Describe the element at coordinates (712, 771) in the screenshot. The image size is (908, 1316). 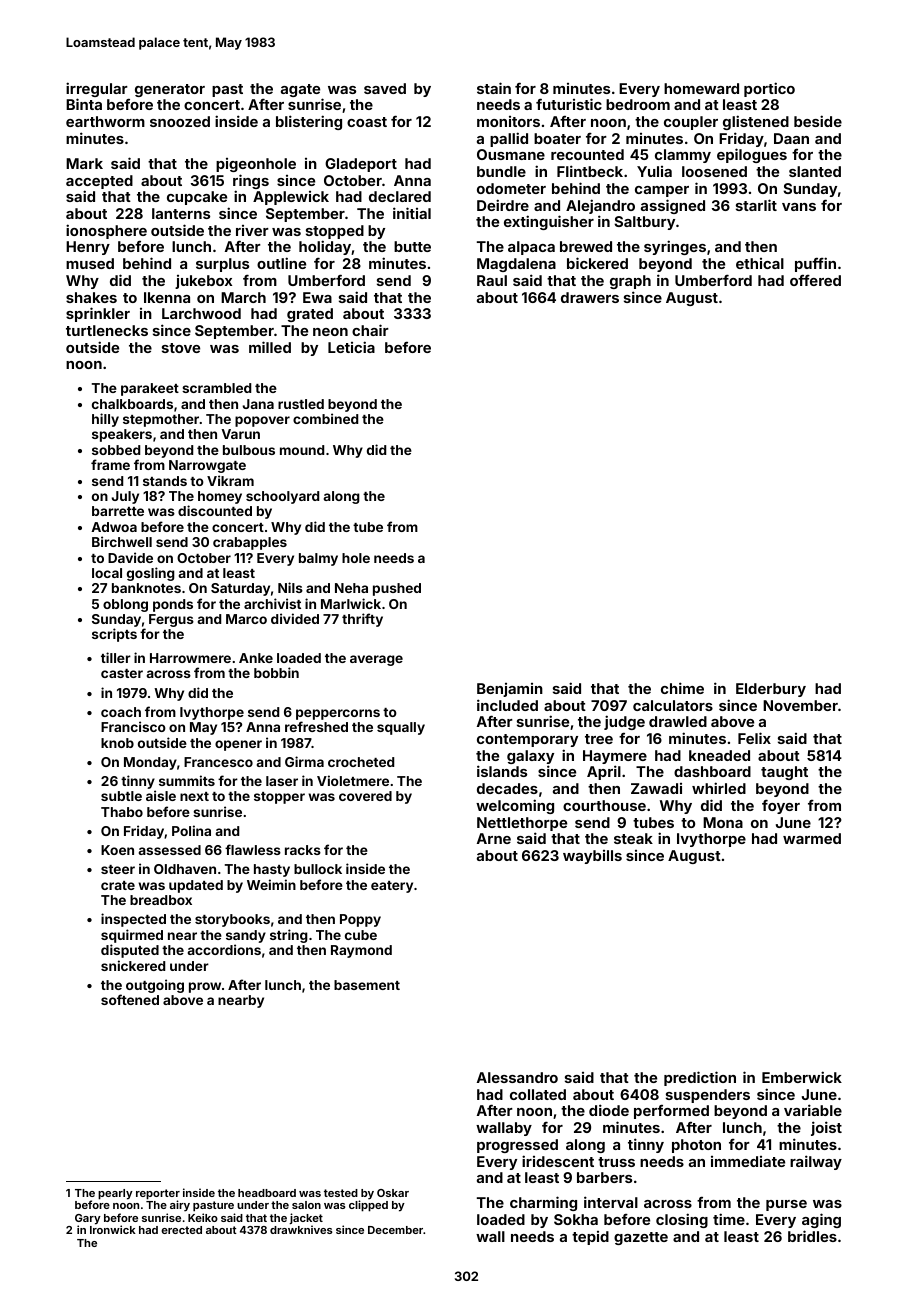
I see `dashboard` at that location.
